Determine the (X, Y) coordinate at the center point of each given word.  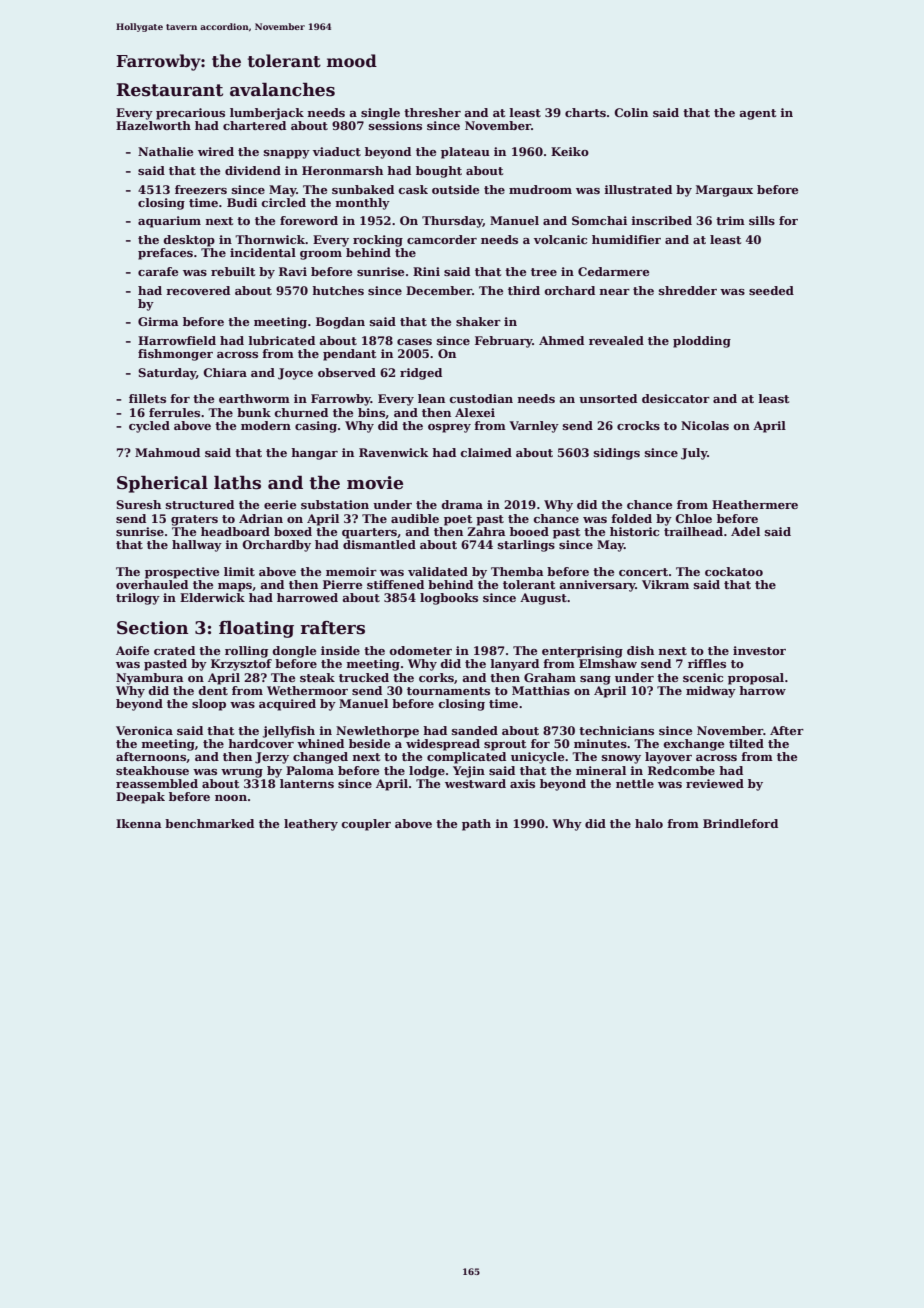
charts (585, 112)
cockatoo (734, 571)
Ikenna (139, 823)
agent (757, 114)
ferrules (174, 412)
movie (375, 483)
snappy (287, 154)
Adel (745, 531)
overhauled (152, 584)
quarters (369, 533)
